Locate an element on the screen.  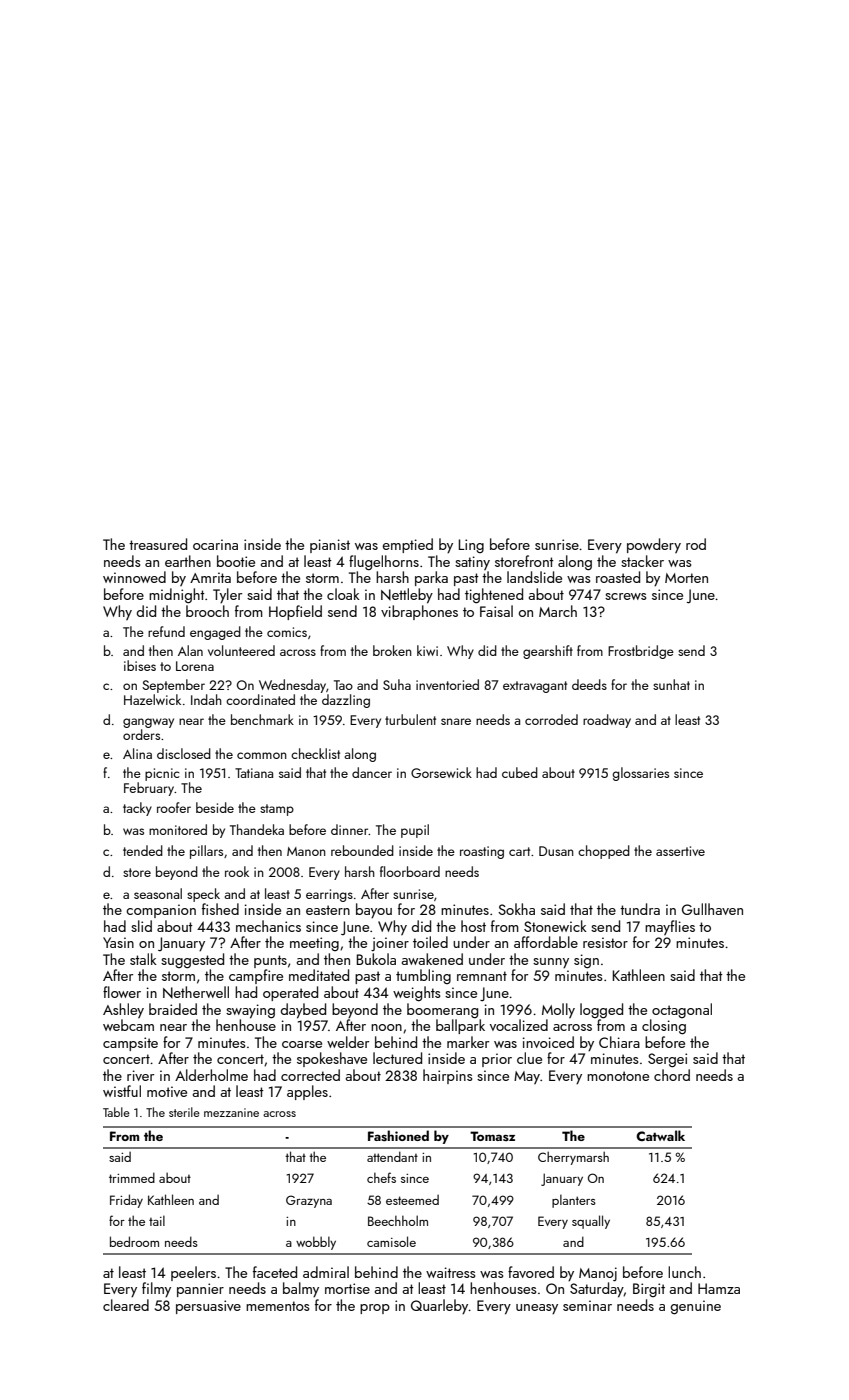
lunch is located at coordinates (684, 1272).
